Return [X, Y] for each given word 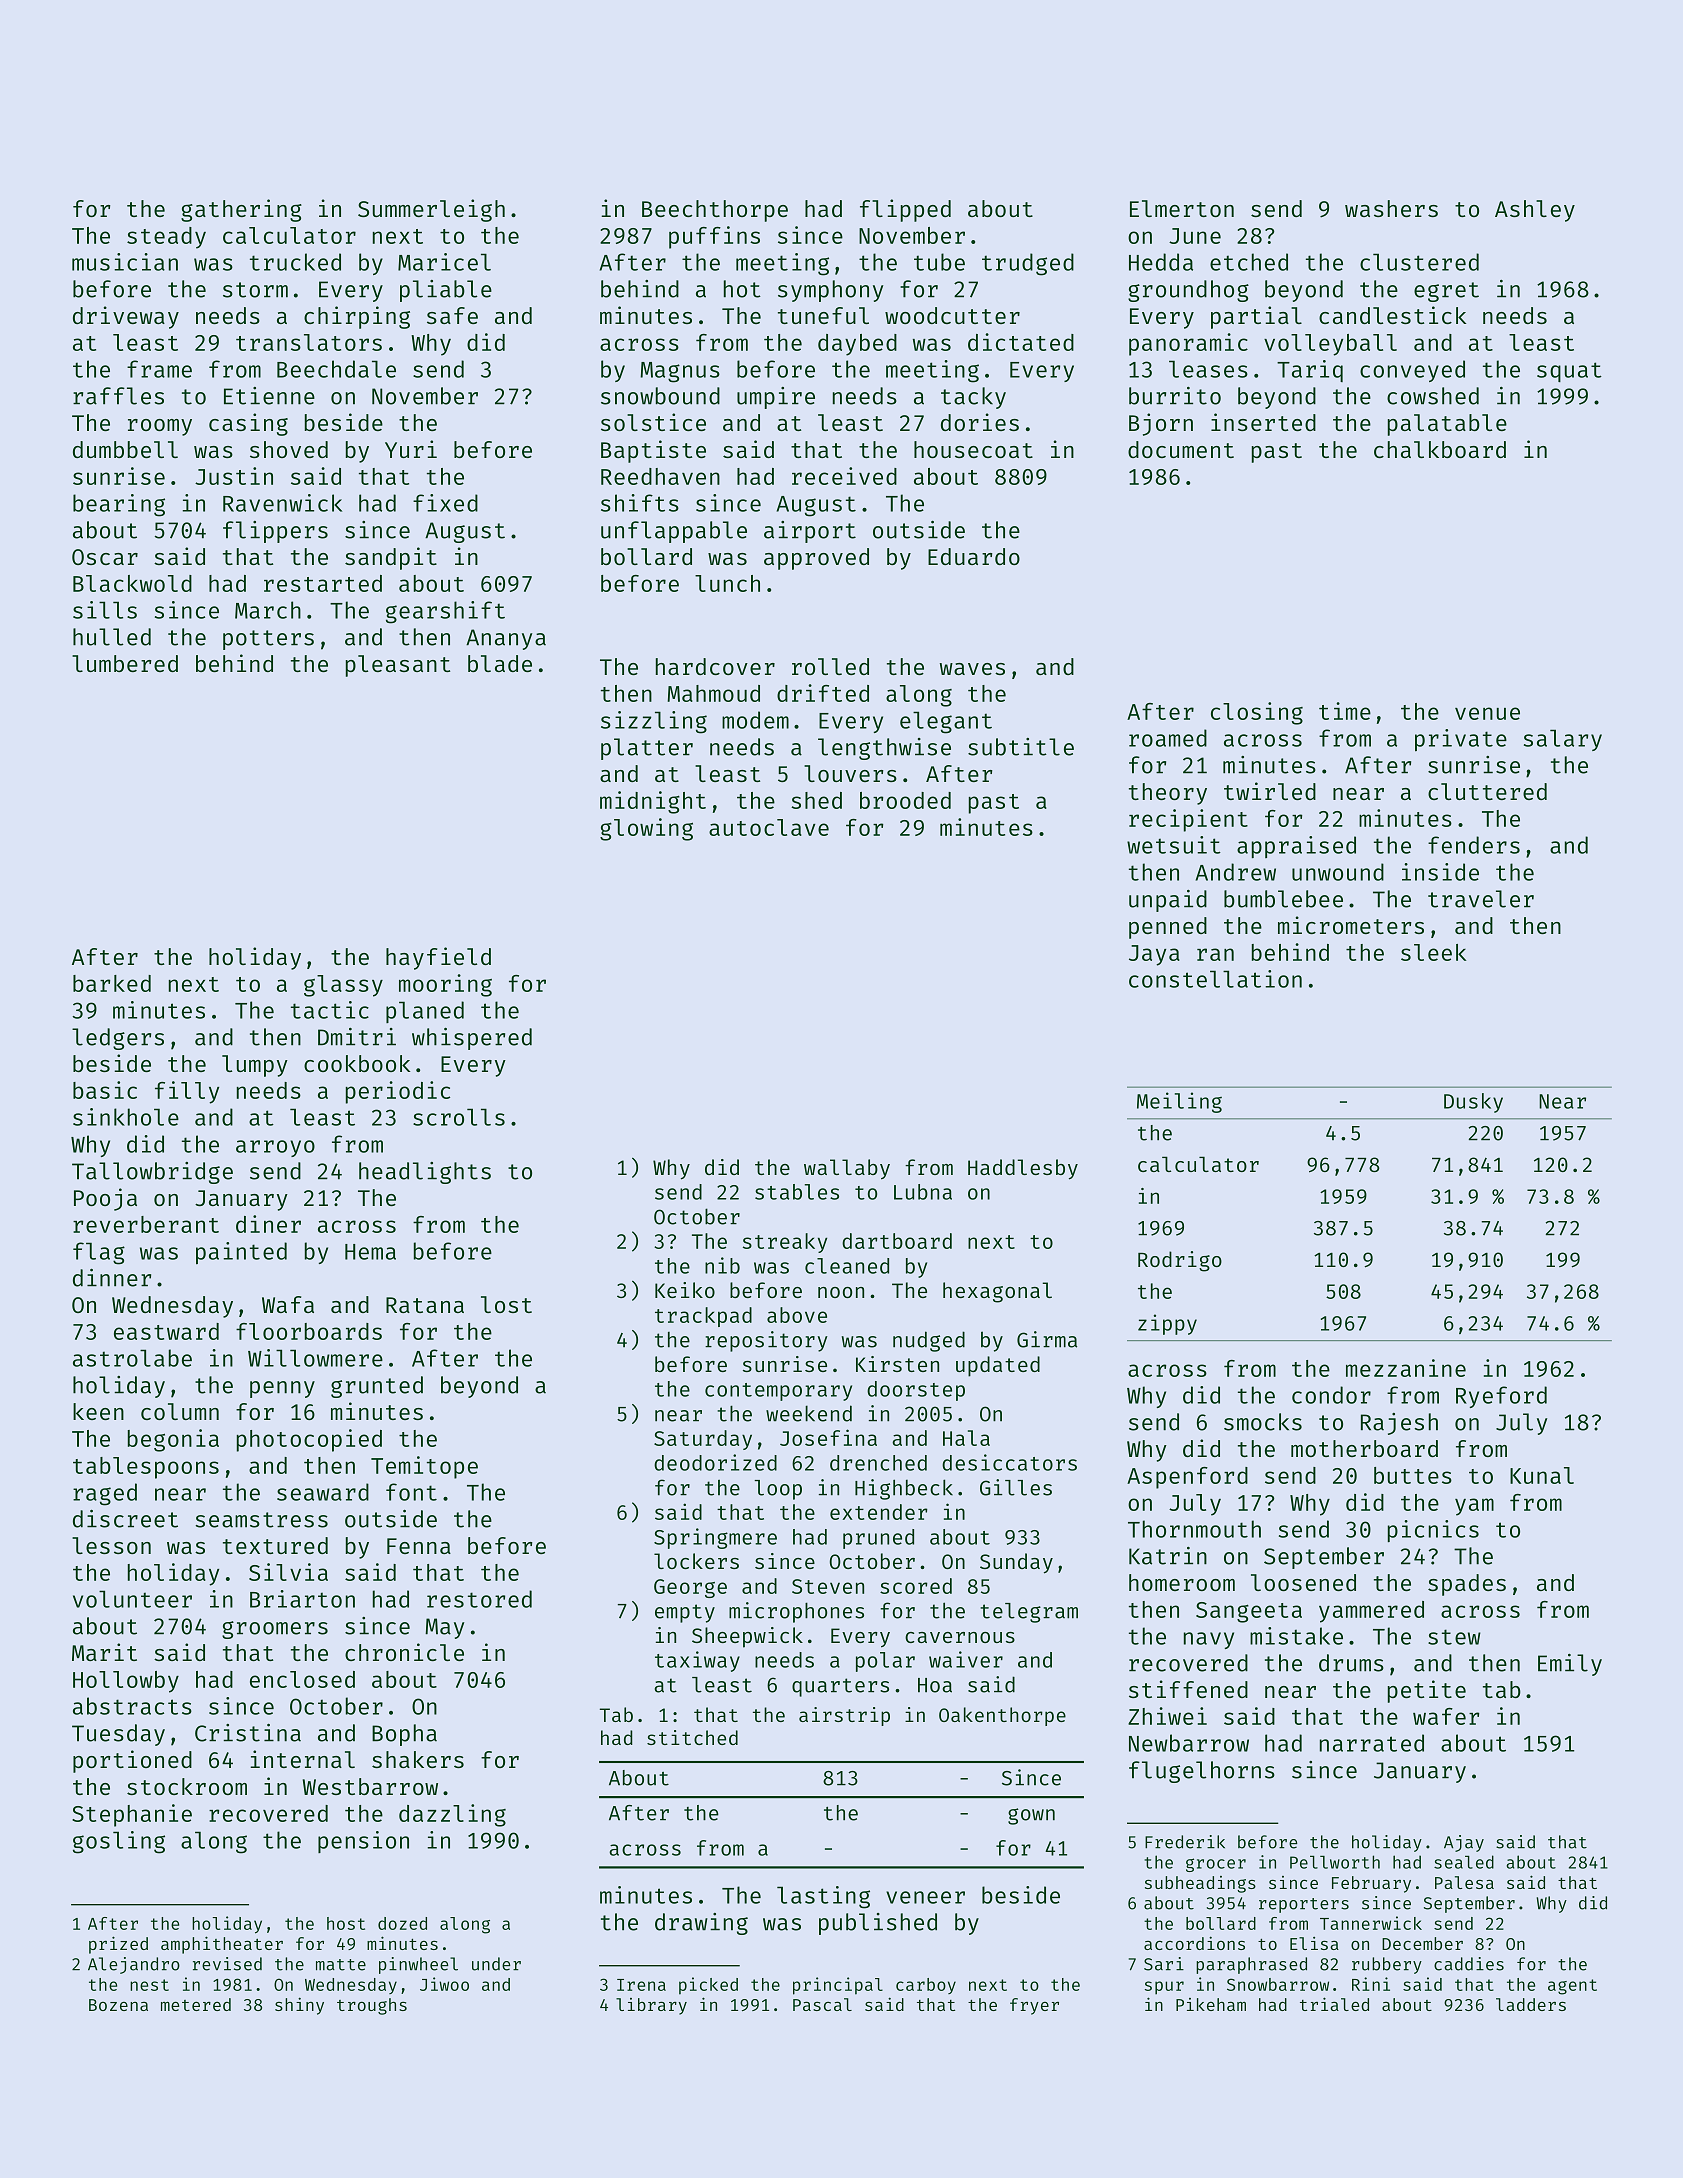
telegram [1029, 1613]
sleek [1433, 952]
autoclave [769, 827]
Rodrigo [1180, 1261]
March [268, 610]
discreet [125, 1519]
